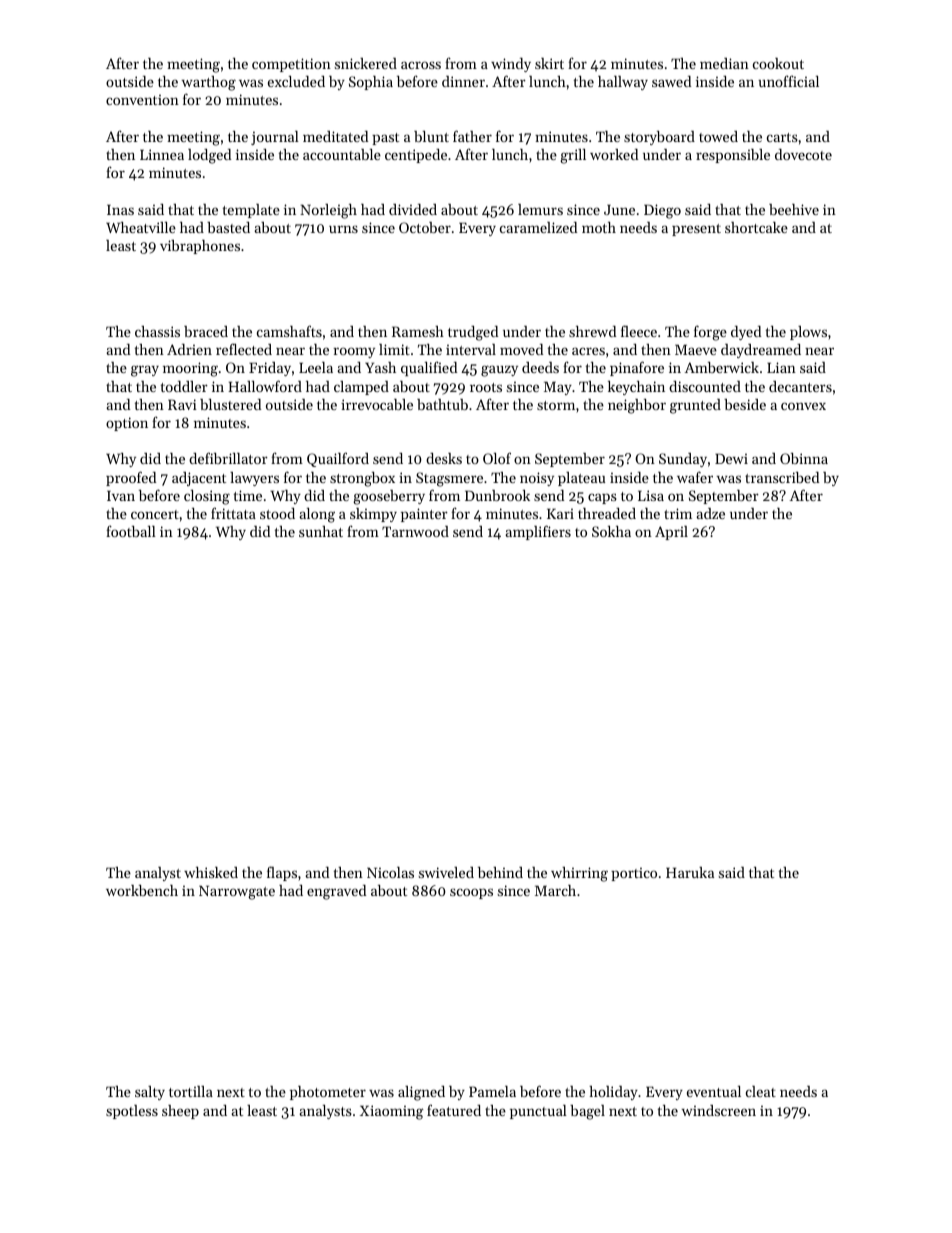 This screenshot has height=1233, width=952. What do you see at coordinates (211, 872) in the screenshot?
I see `whisked` at bounding box center [211, 872].
